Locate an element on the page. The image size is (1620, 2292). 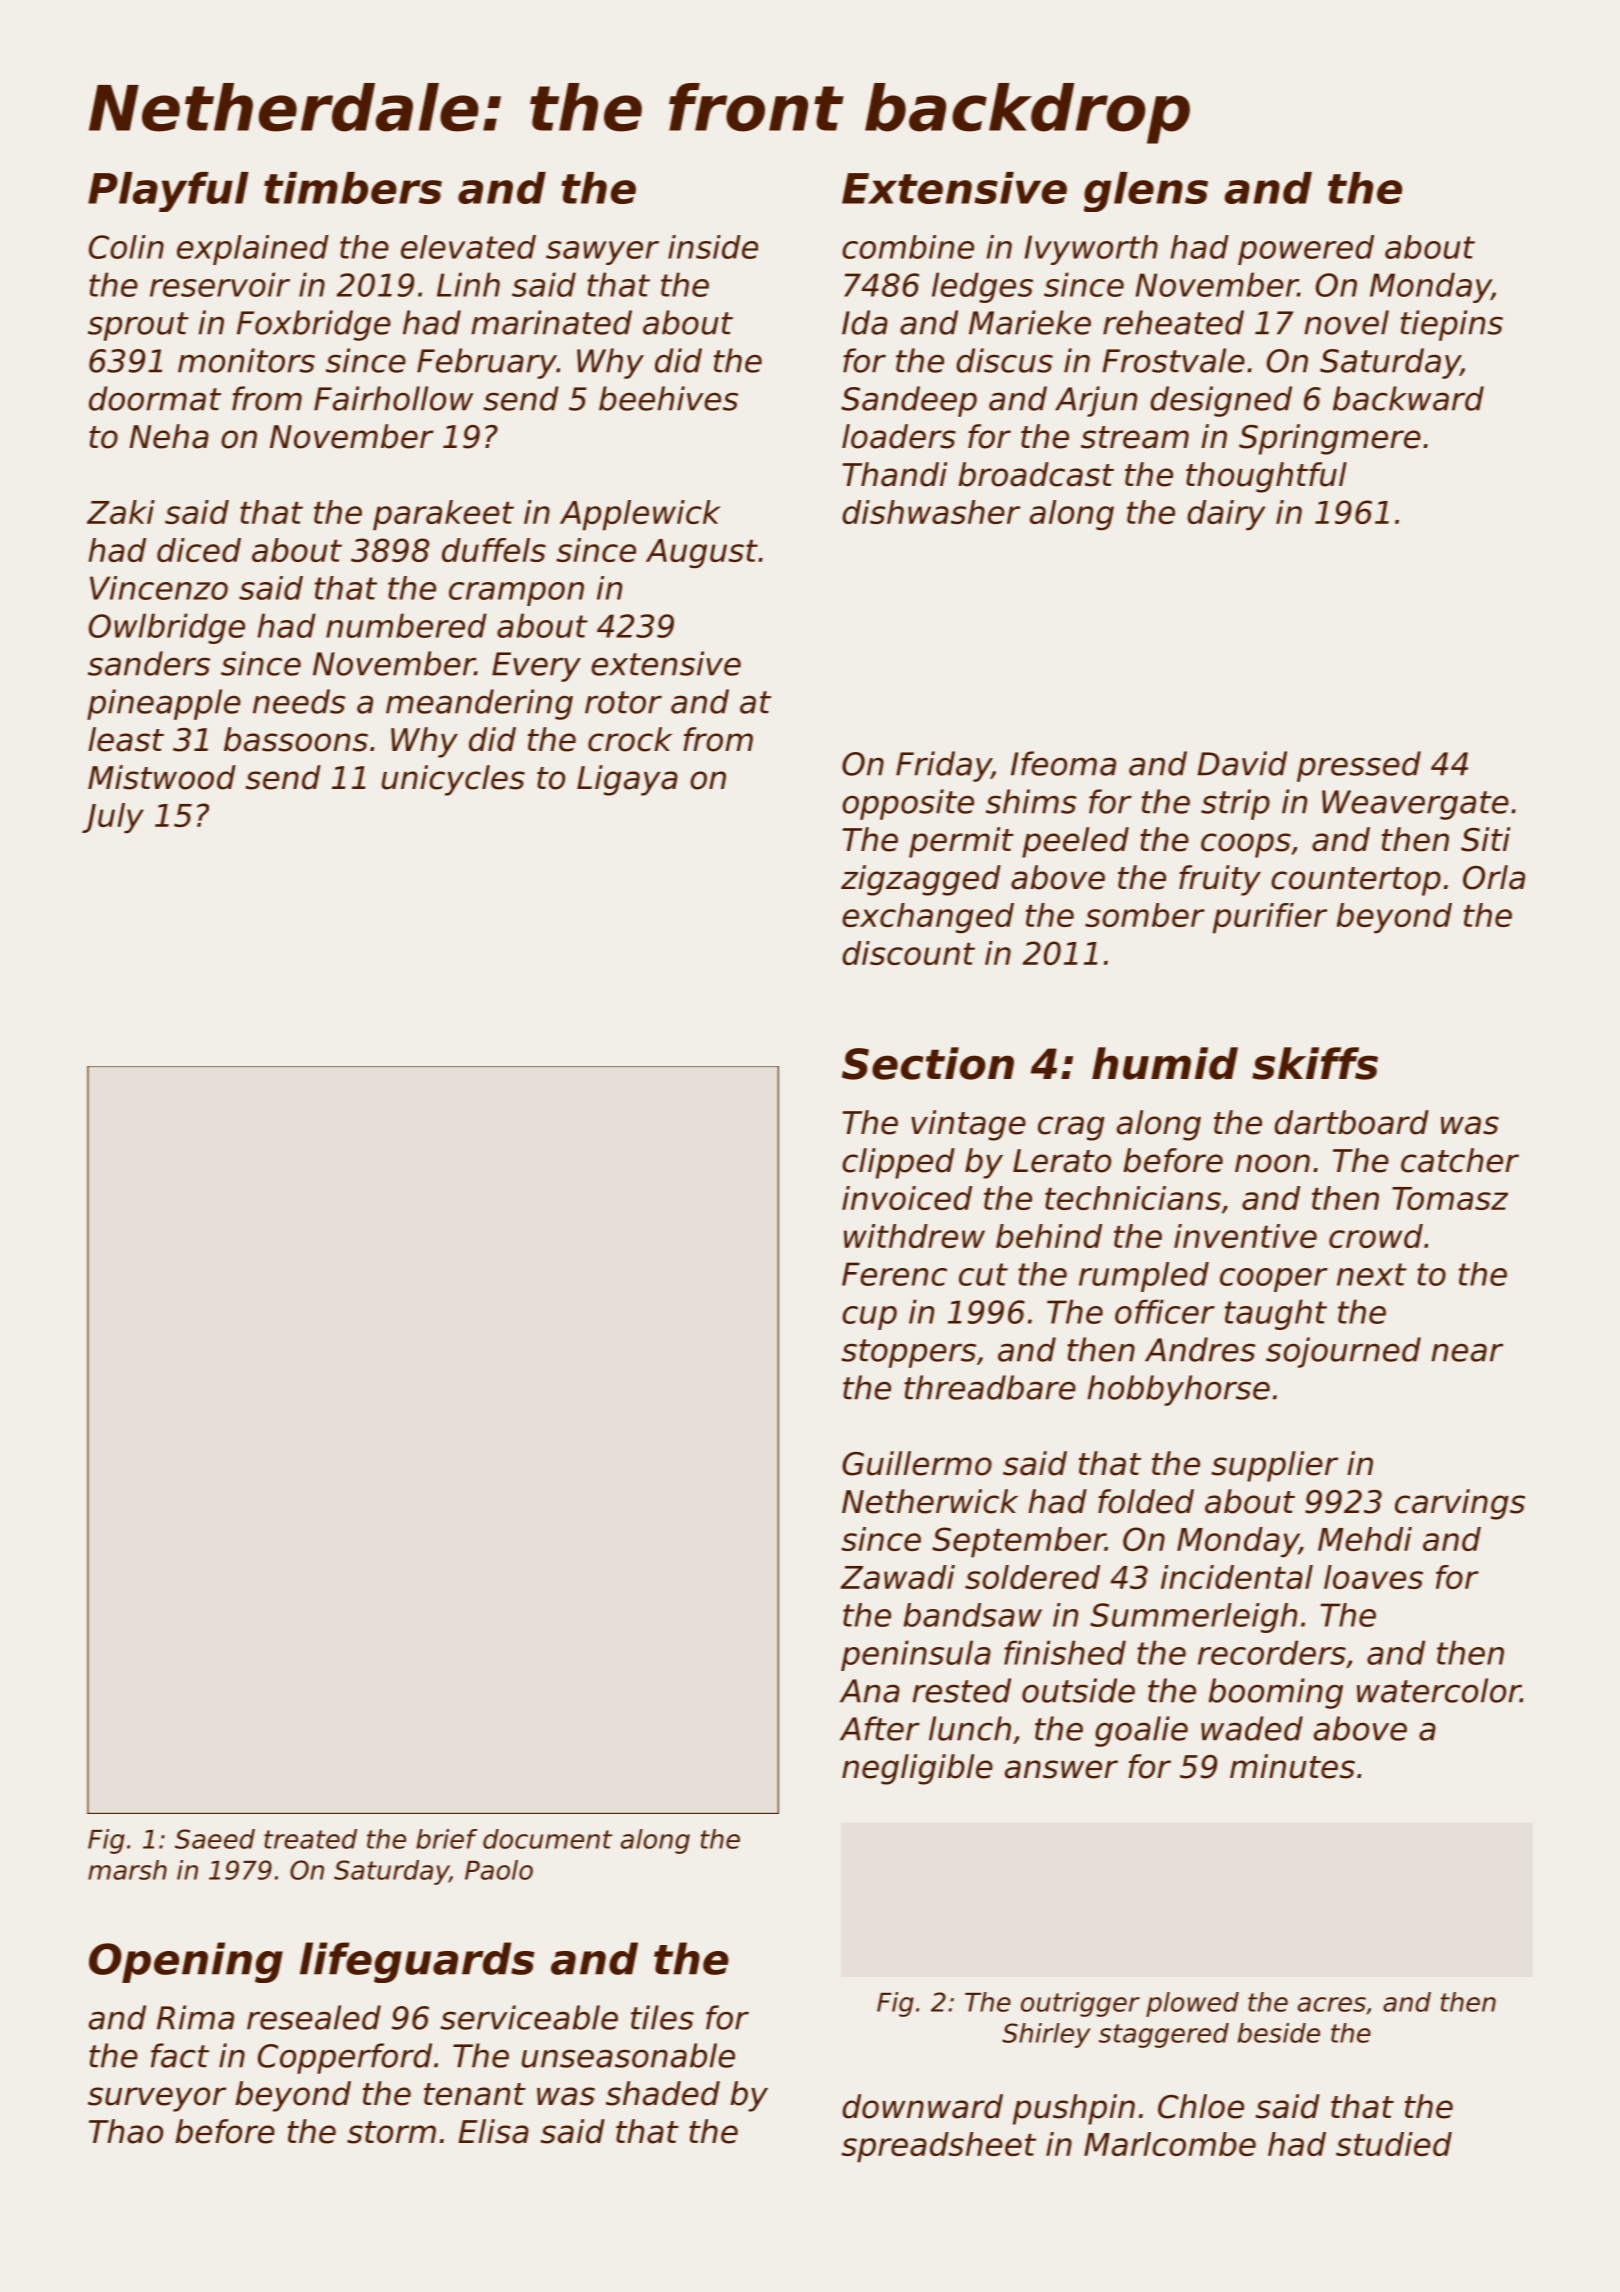
negligible is located at coordinates (917, 1769).
